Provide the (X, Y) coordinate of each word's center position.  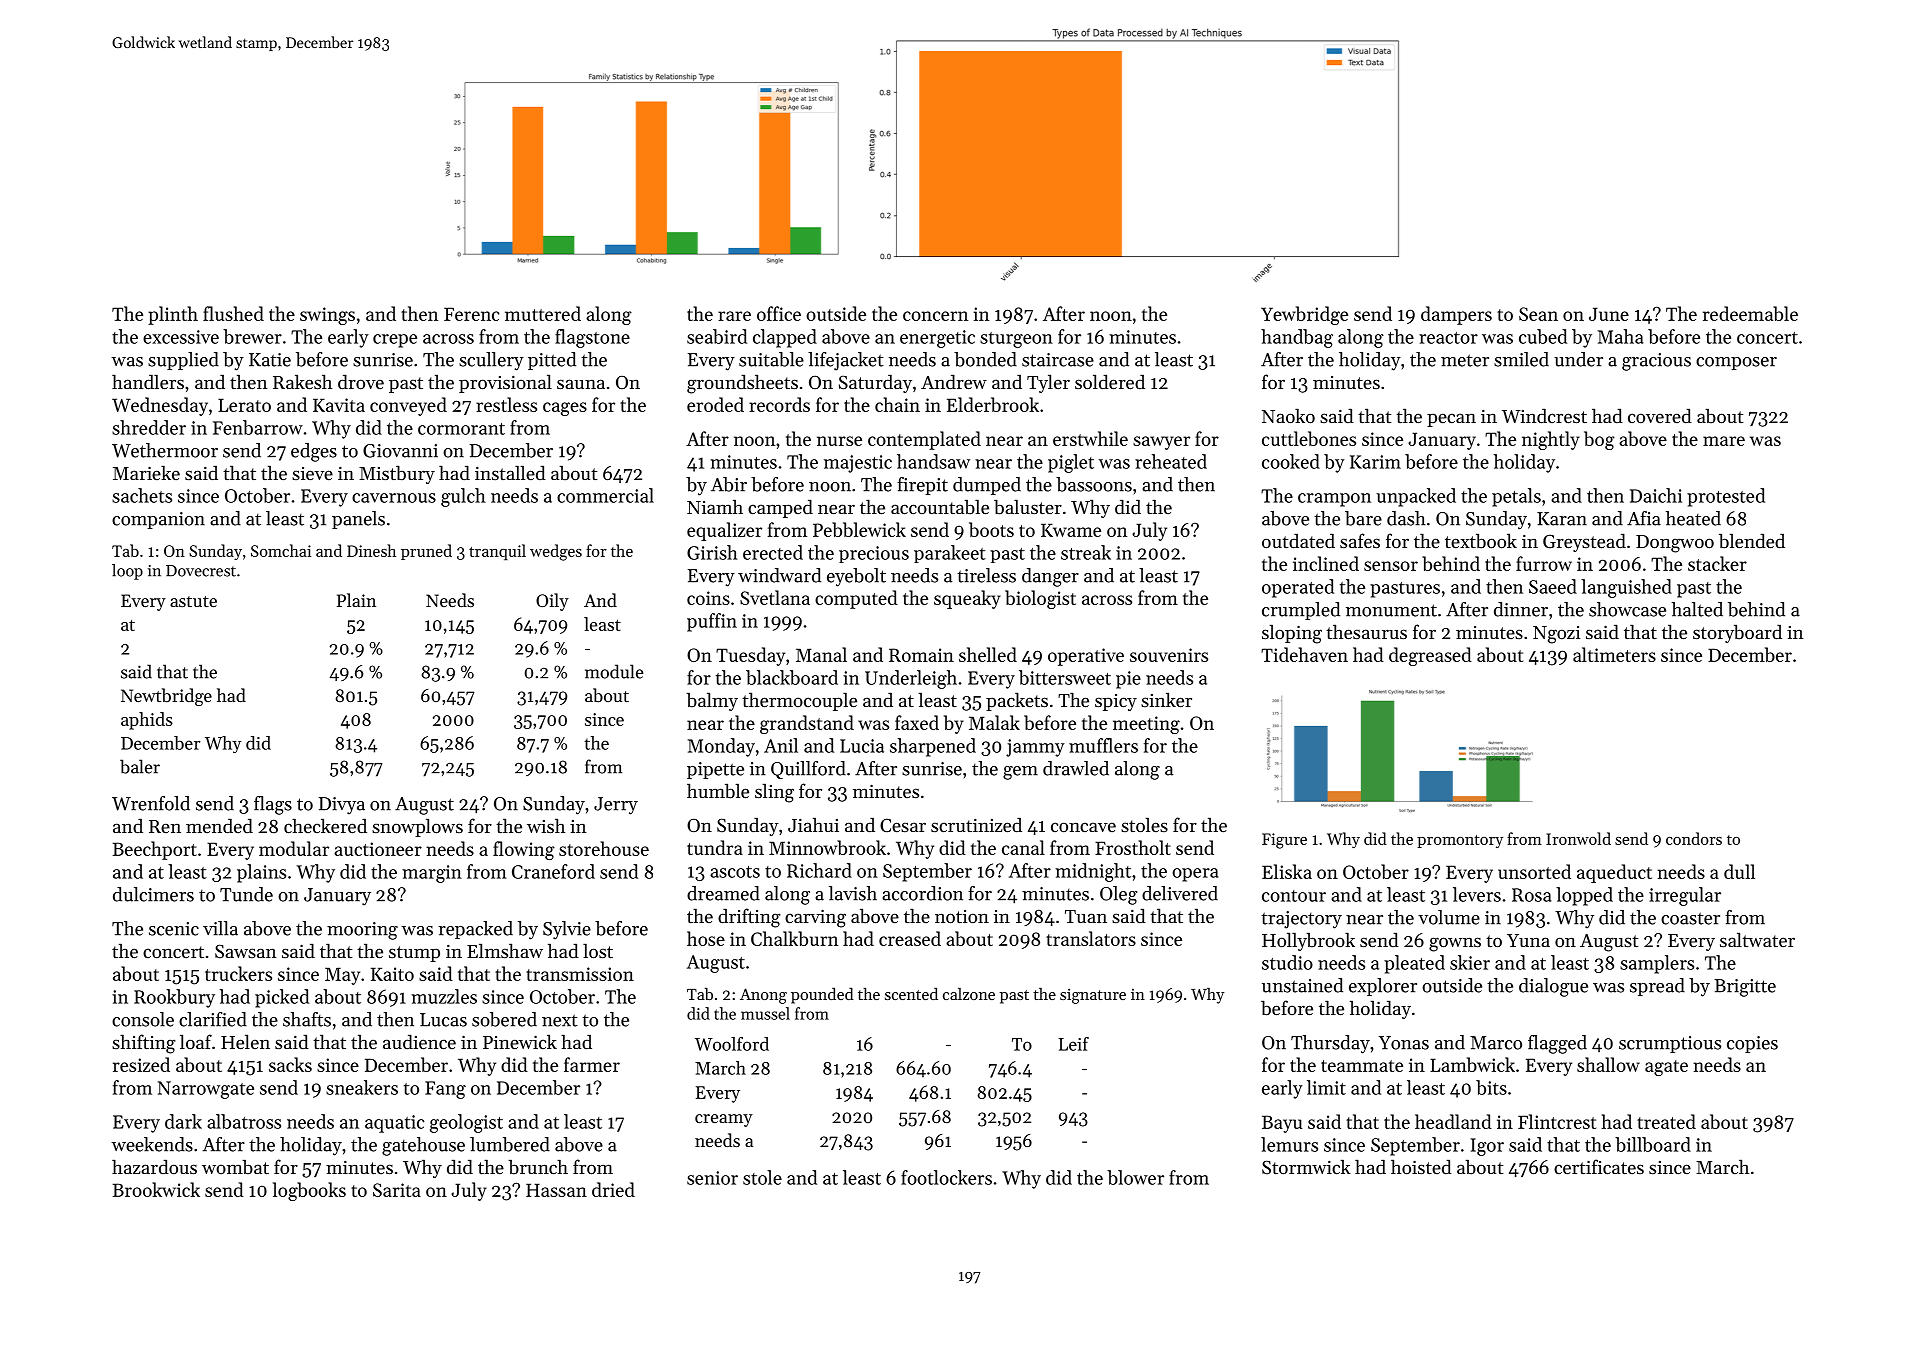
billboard (1653, 1144)
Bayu (1282, 1124)
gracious (1656, 362)
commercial (605, 495)
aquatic (394, 1124)
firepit (922, 486)
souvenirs (1169, 655)
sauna (581, 384)
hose (706, 938)
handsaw (933, 461)
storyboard (1737, 633)
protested (1726, 497)
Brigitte (1745, 988)
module (614, 671)
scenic (174, 929)
